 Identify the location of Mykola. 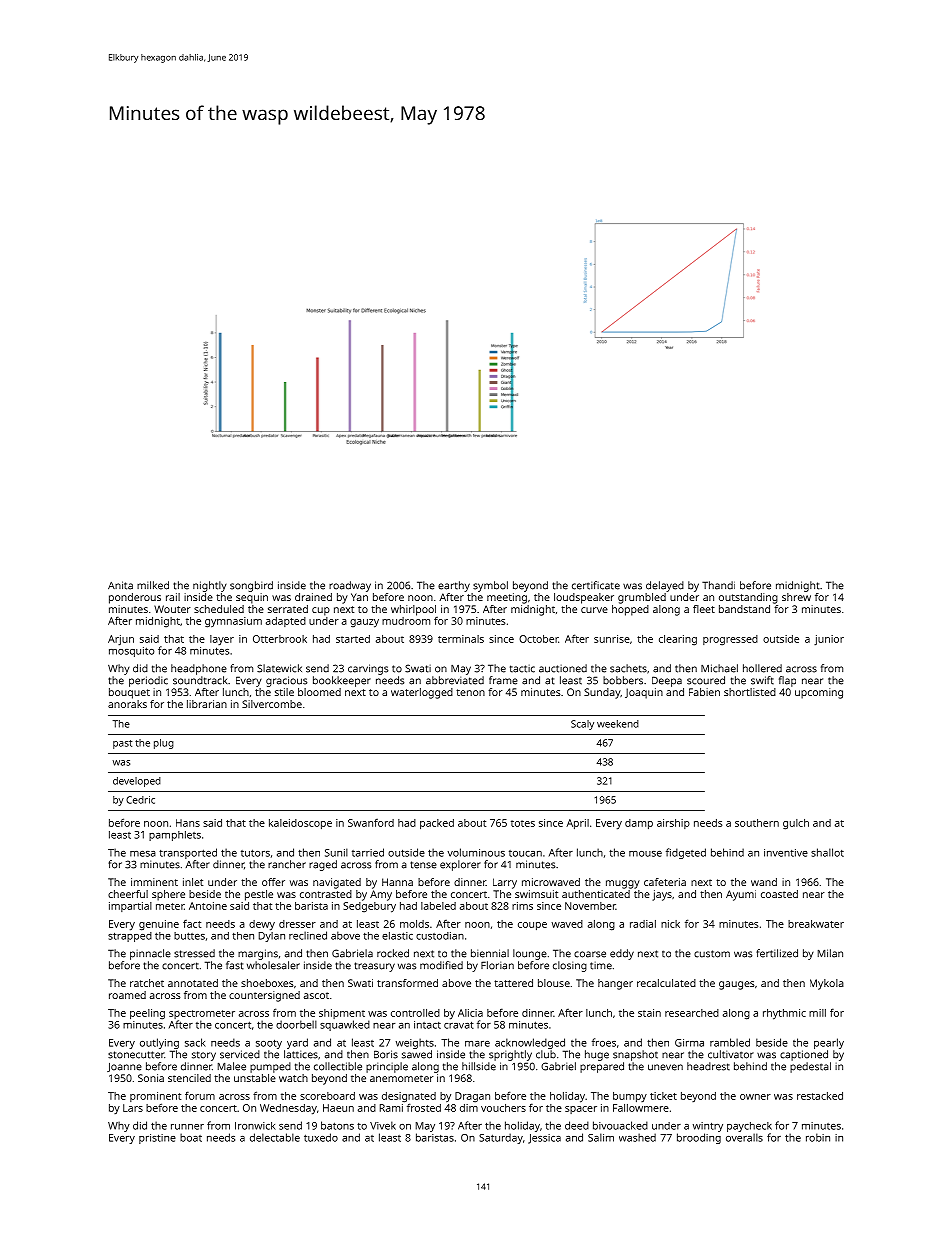
(827, 984).
